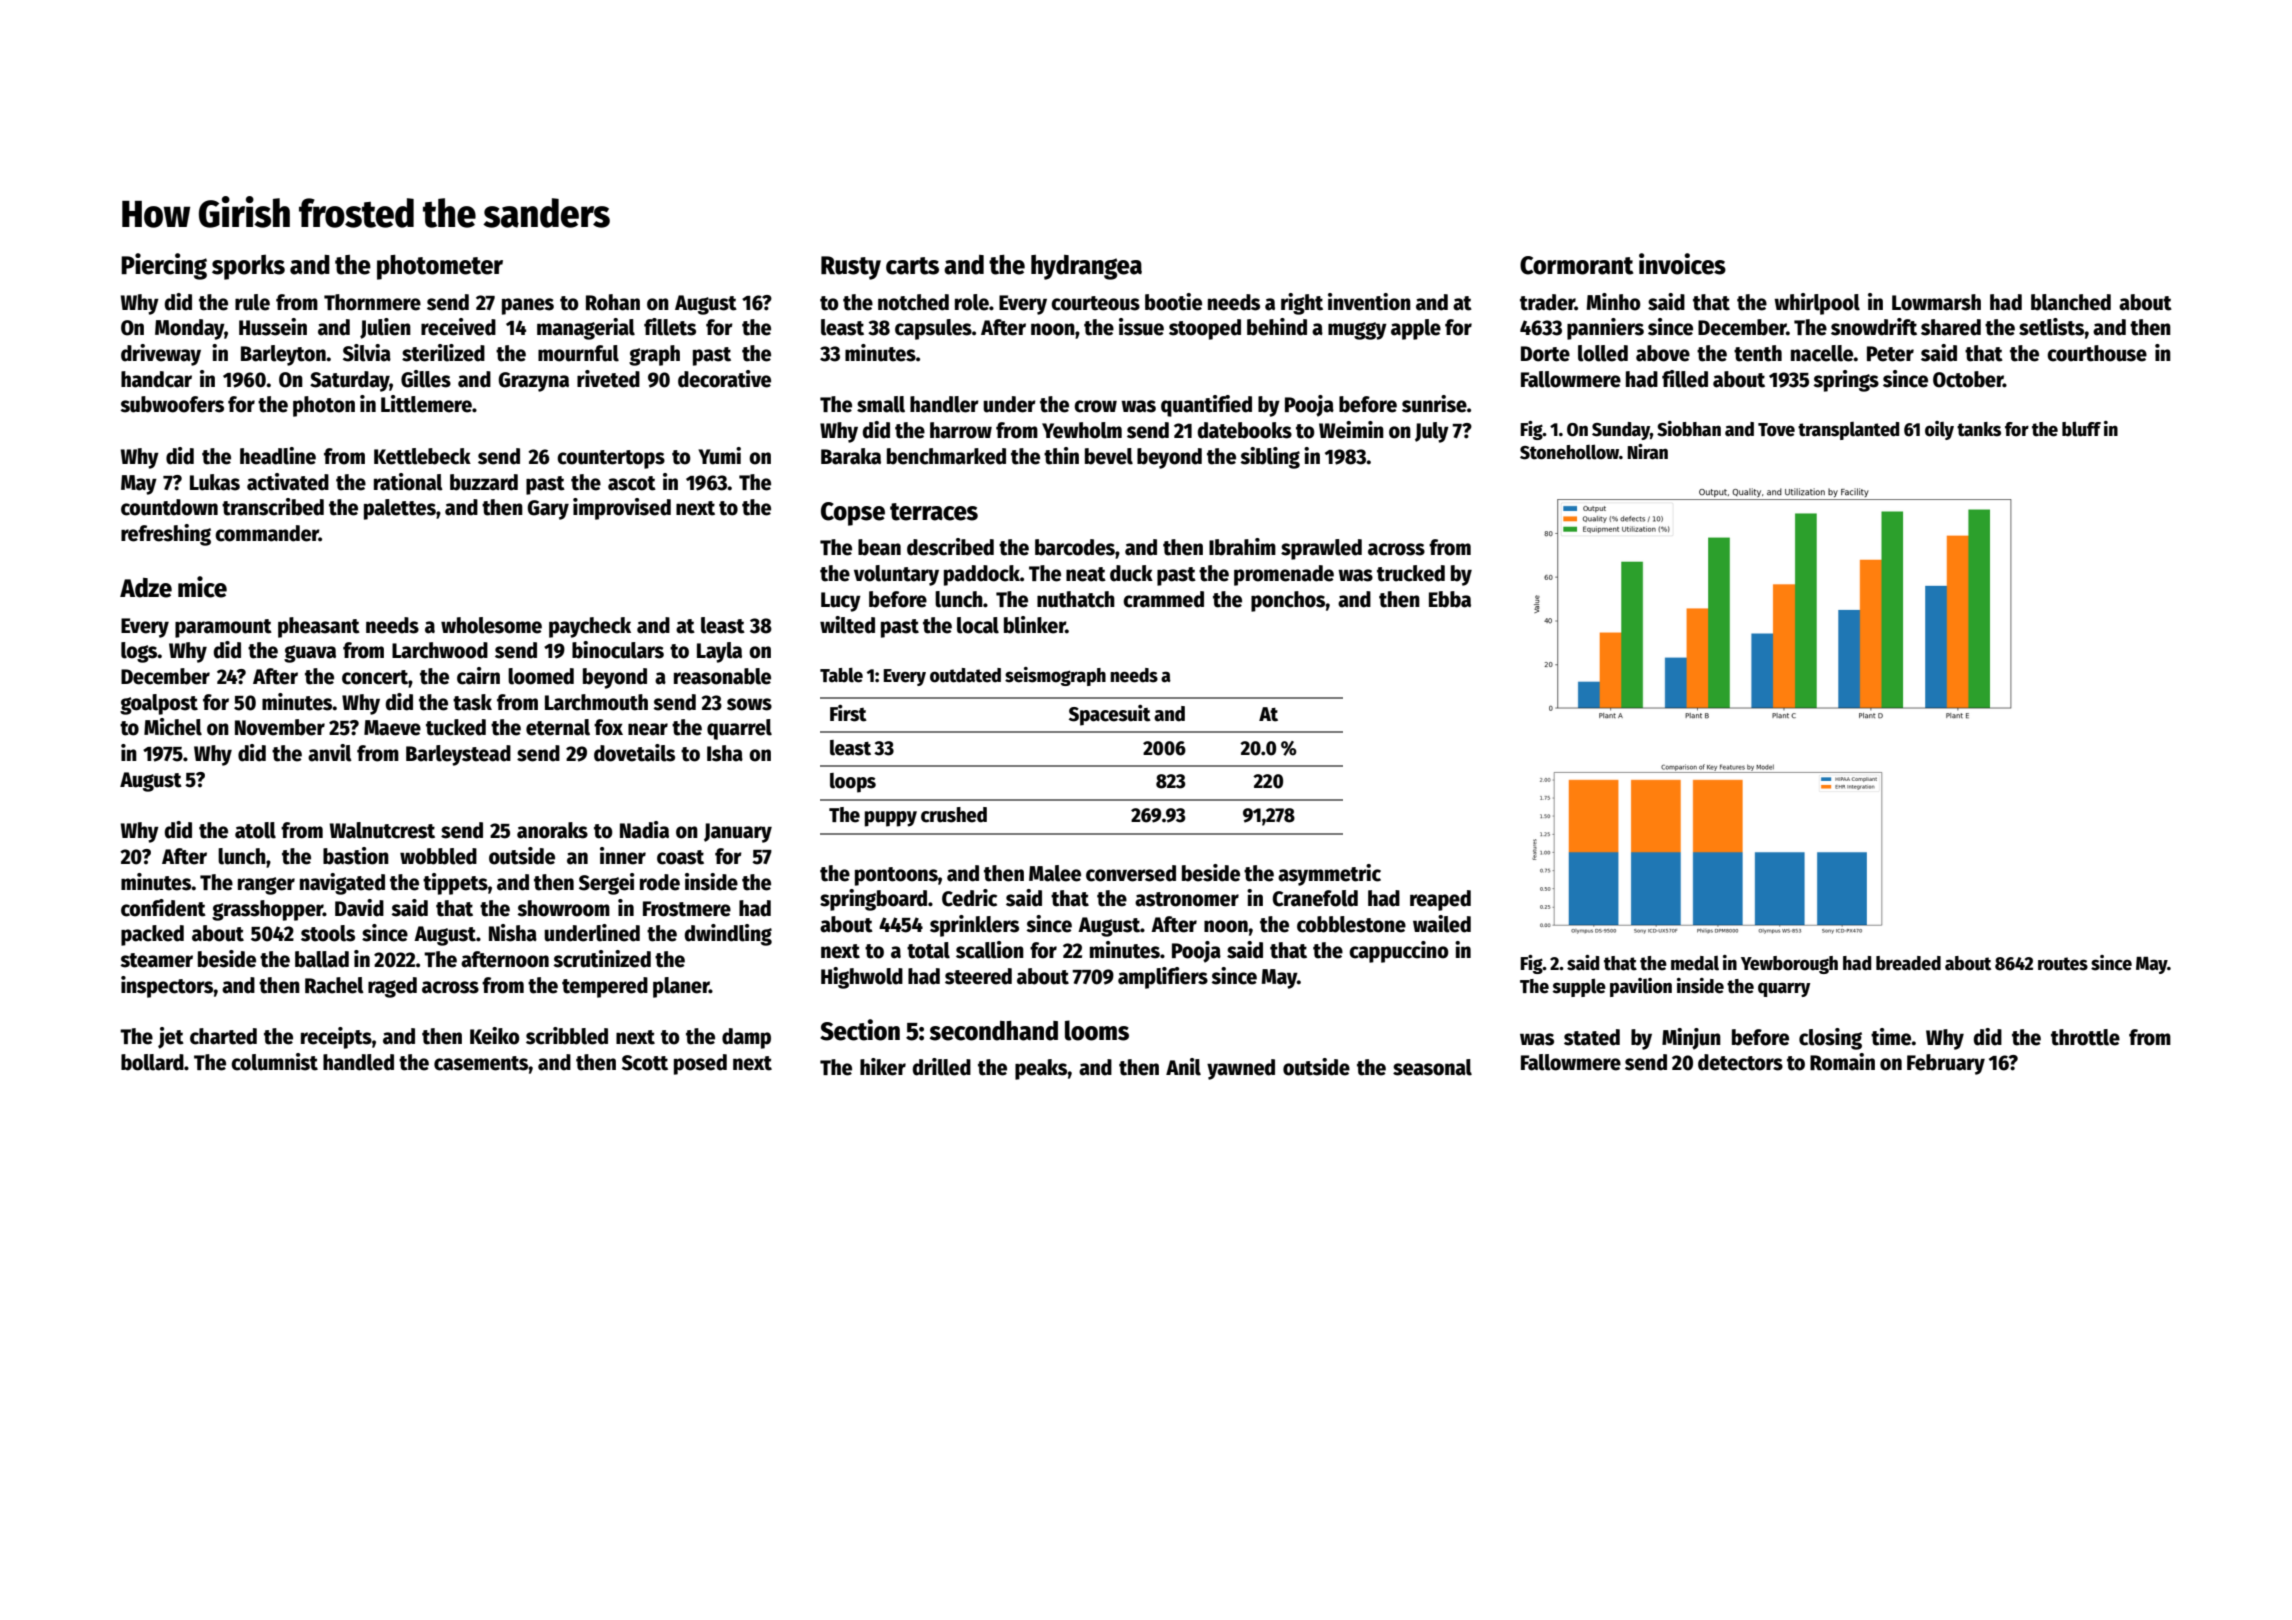 This image has height=1620, width=2292. What do you see at coordinates (1329, 875) in the image?
I see `asymmetric` at bounding box center [1329, 875].
